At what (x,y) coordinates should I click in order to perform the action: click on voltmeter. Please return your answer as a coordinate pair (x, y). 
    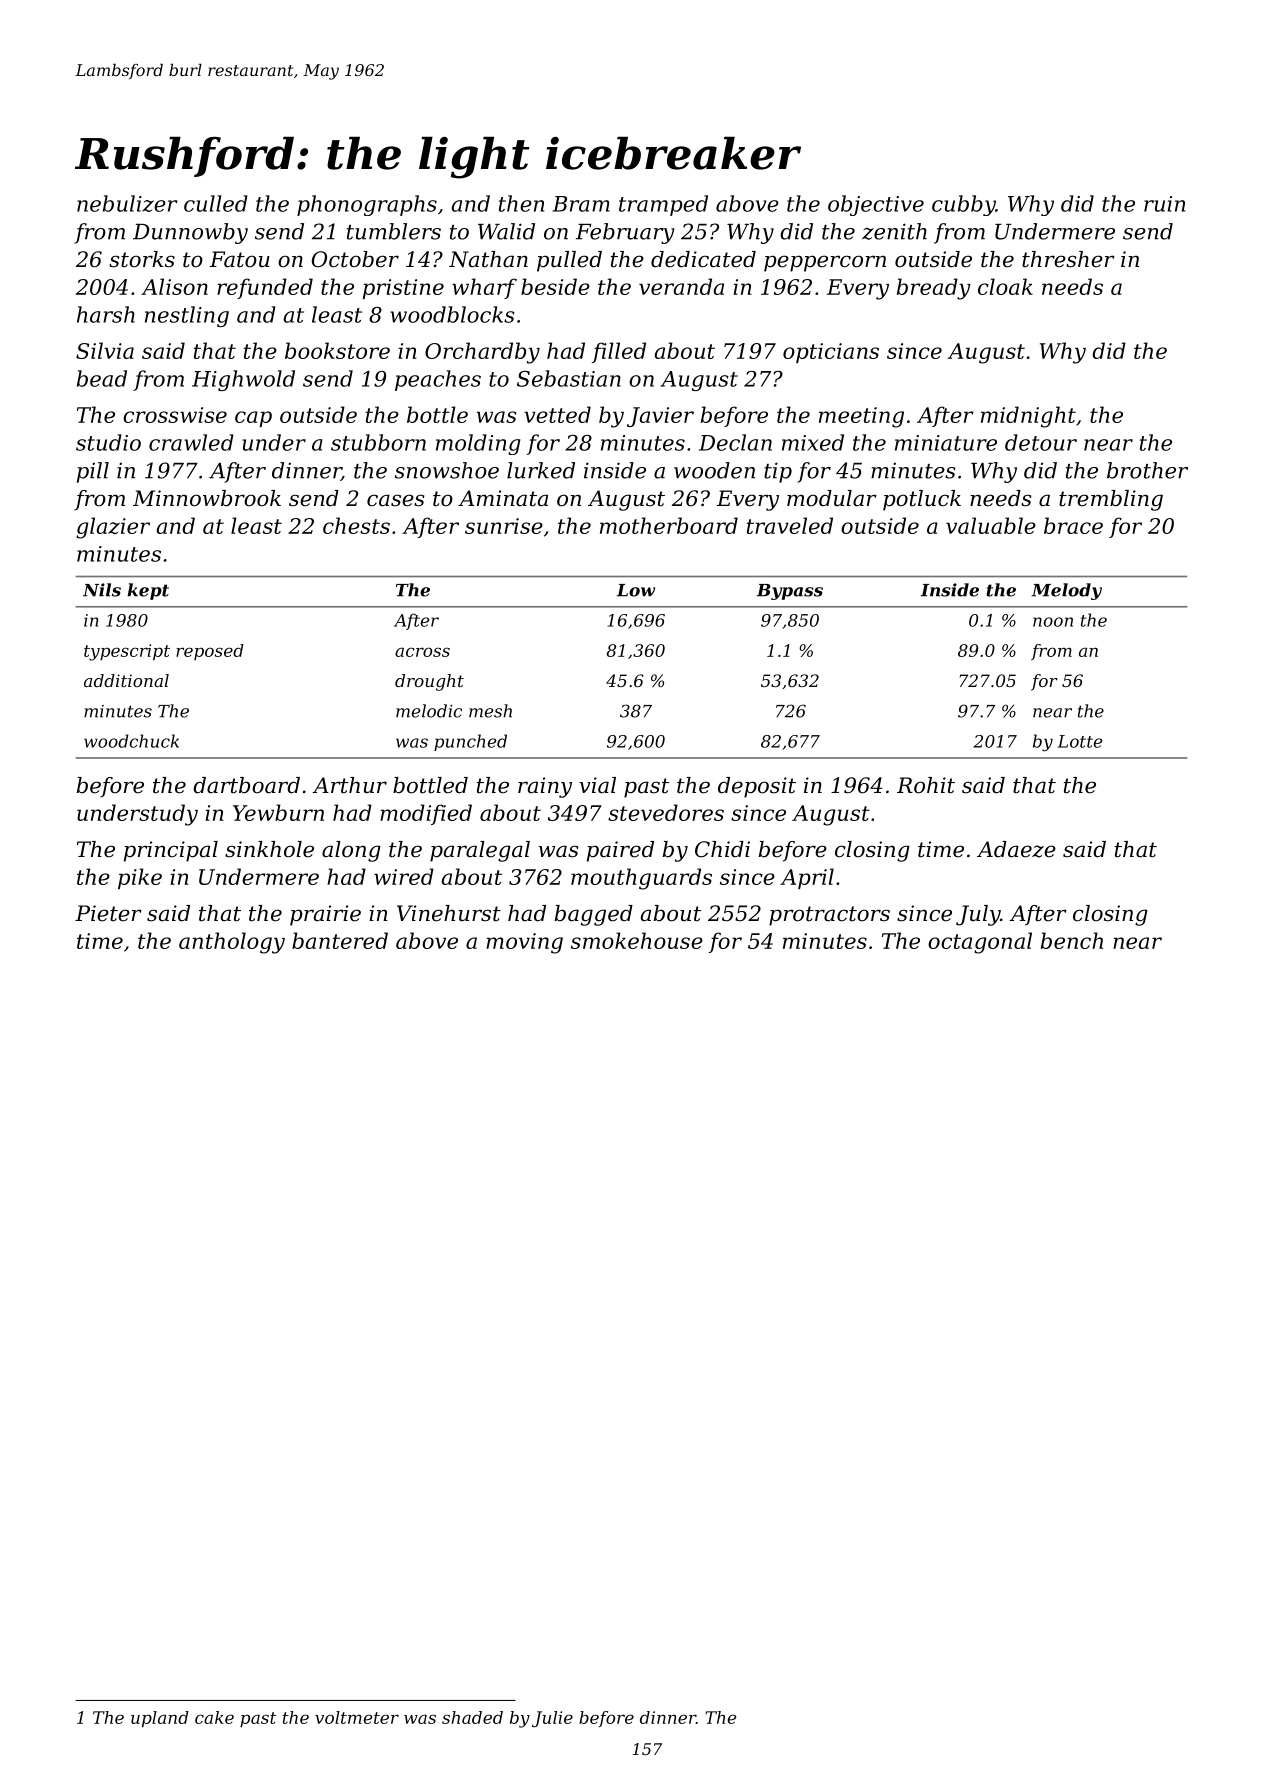
    Looking at the image, I should click on (357, 1717).
